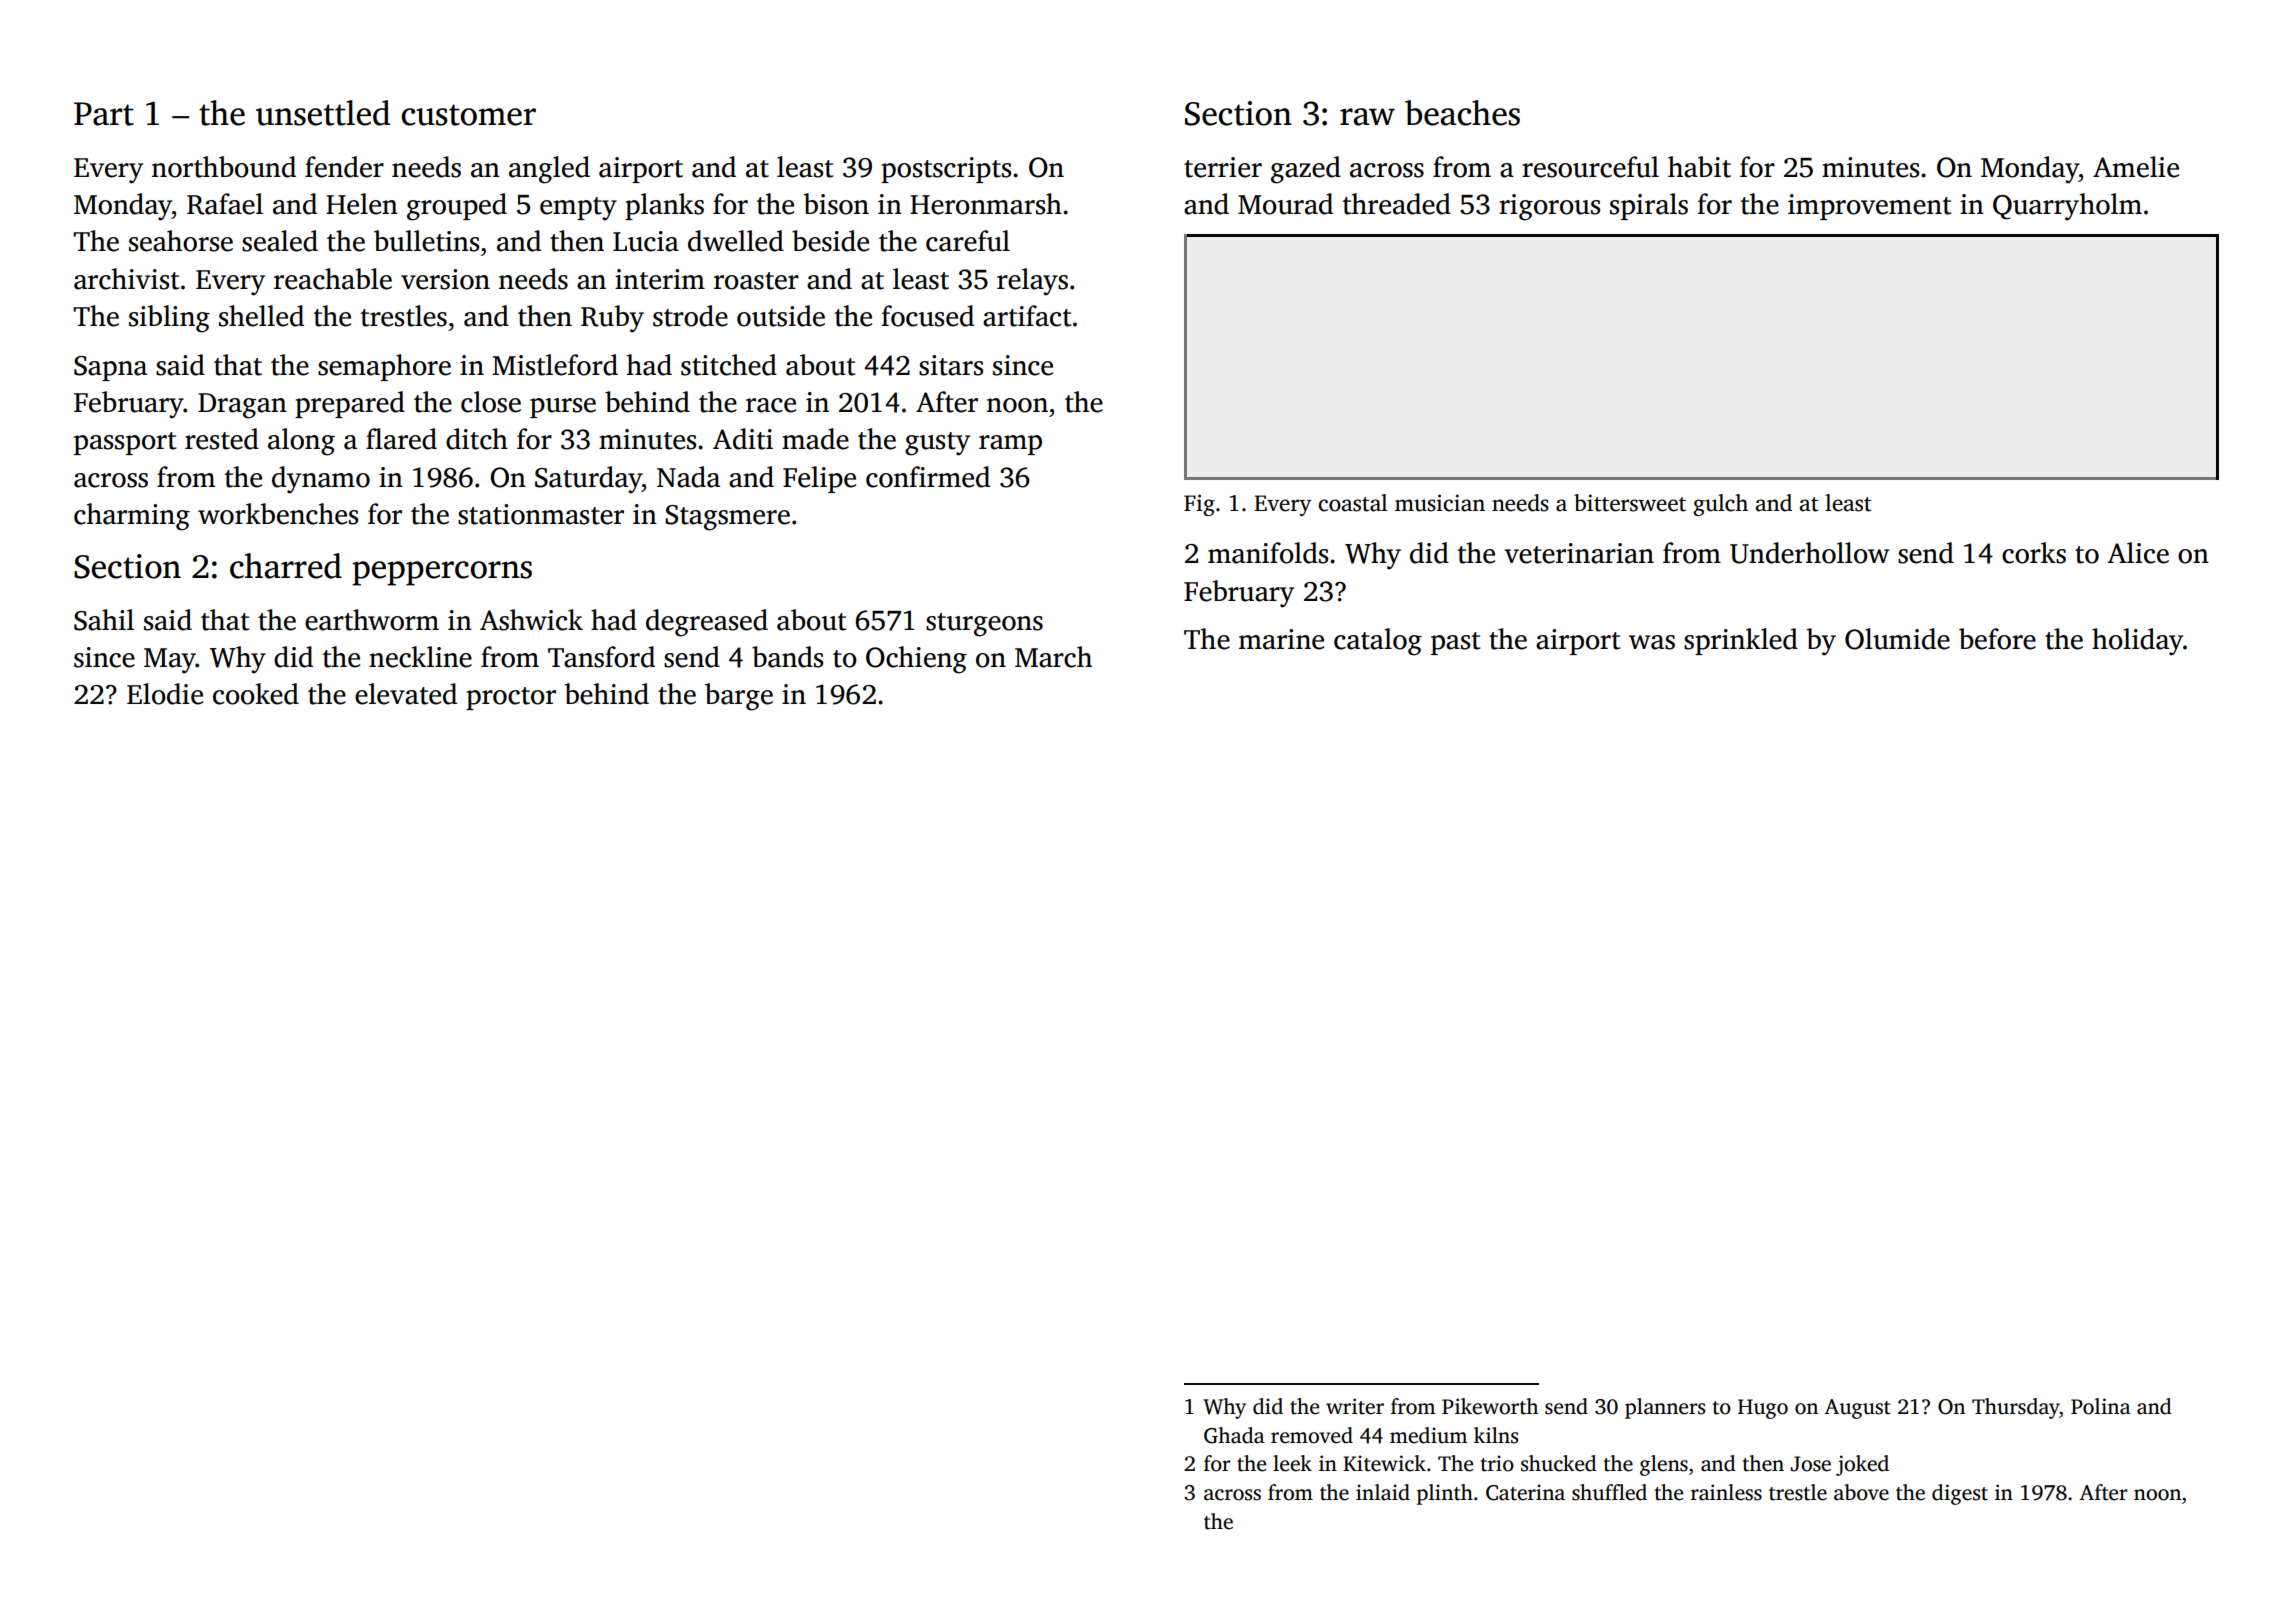 The width and height of the image is (2292, 1620). I want to click on manifolds, so click(1268, 553).
